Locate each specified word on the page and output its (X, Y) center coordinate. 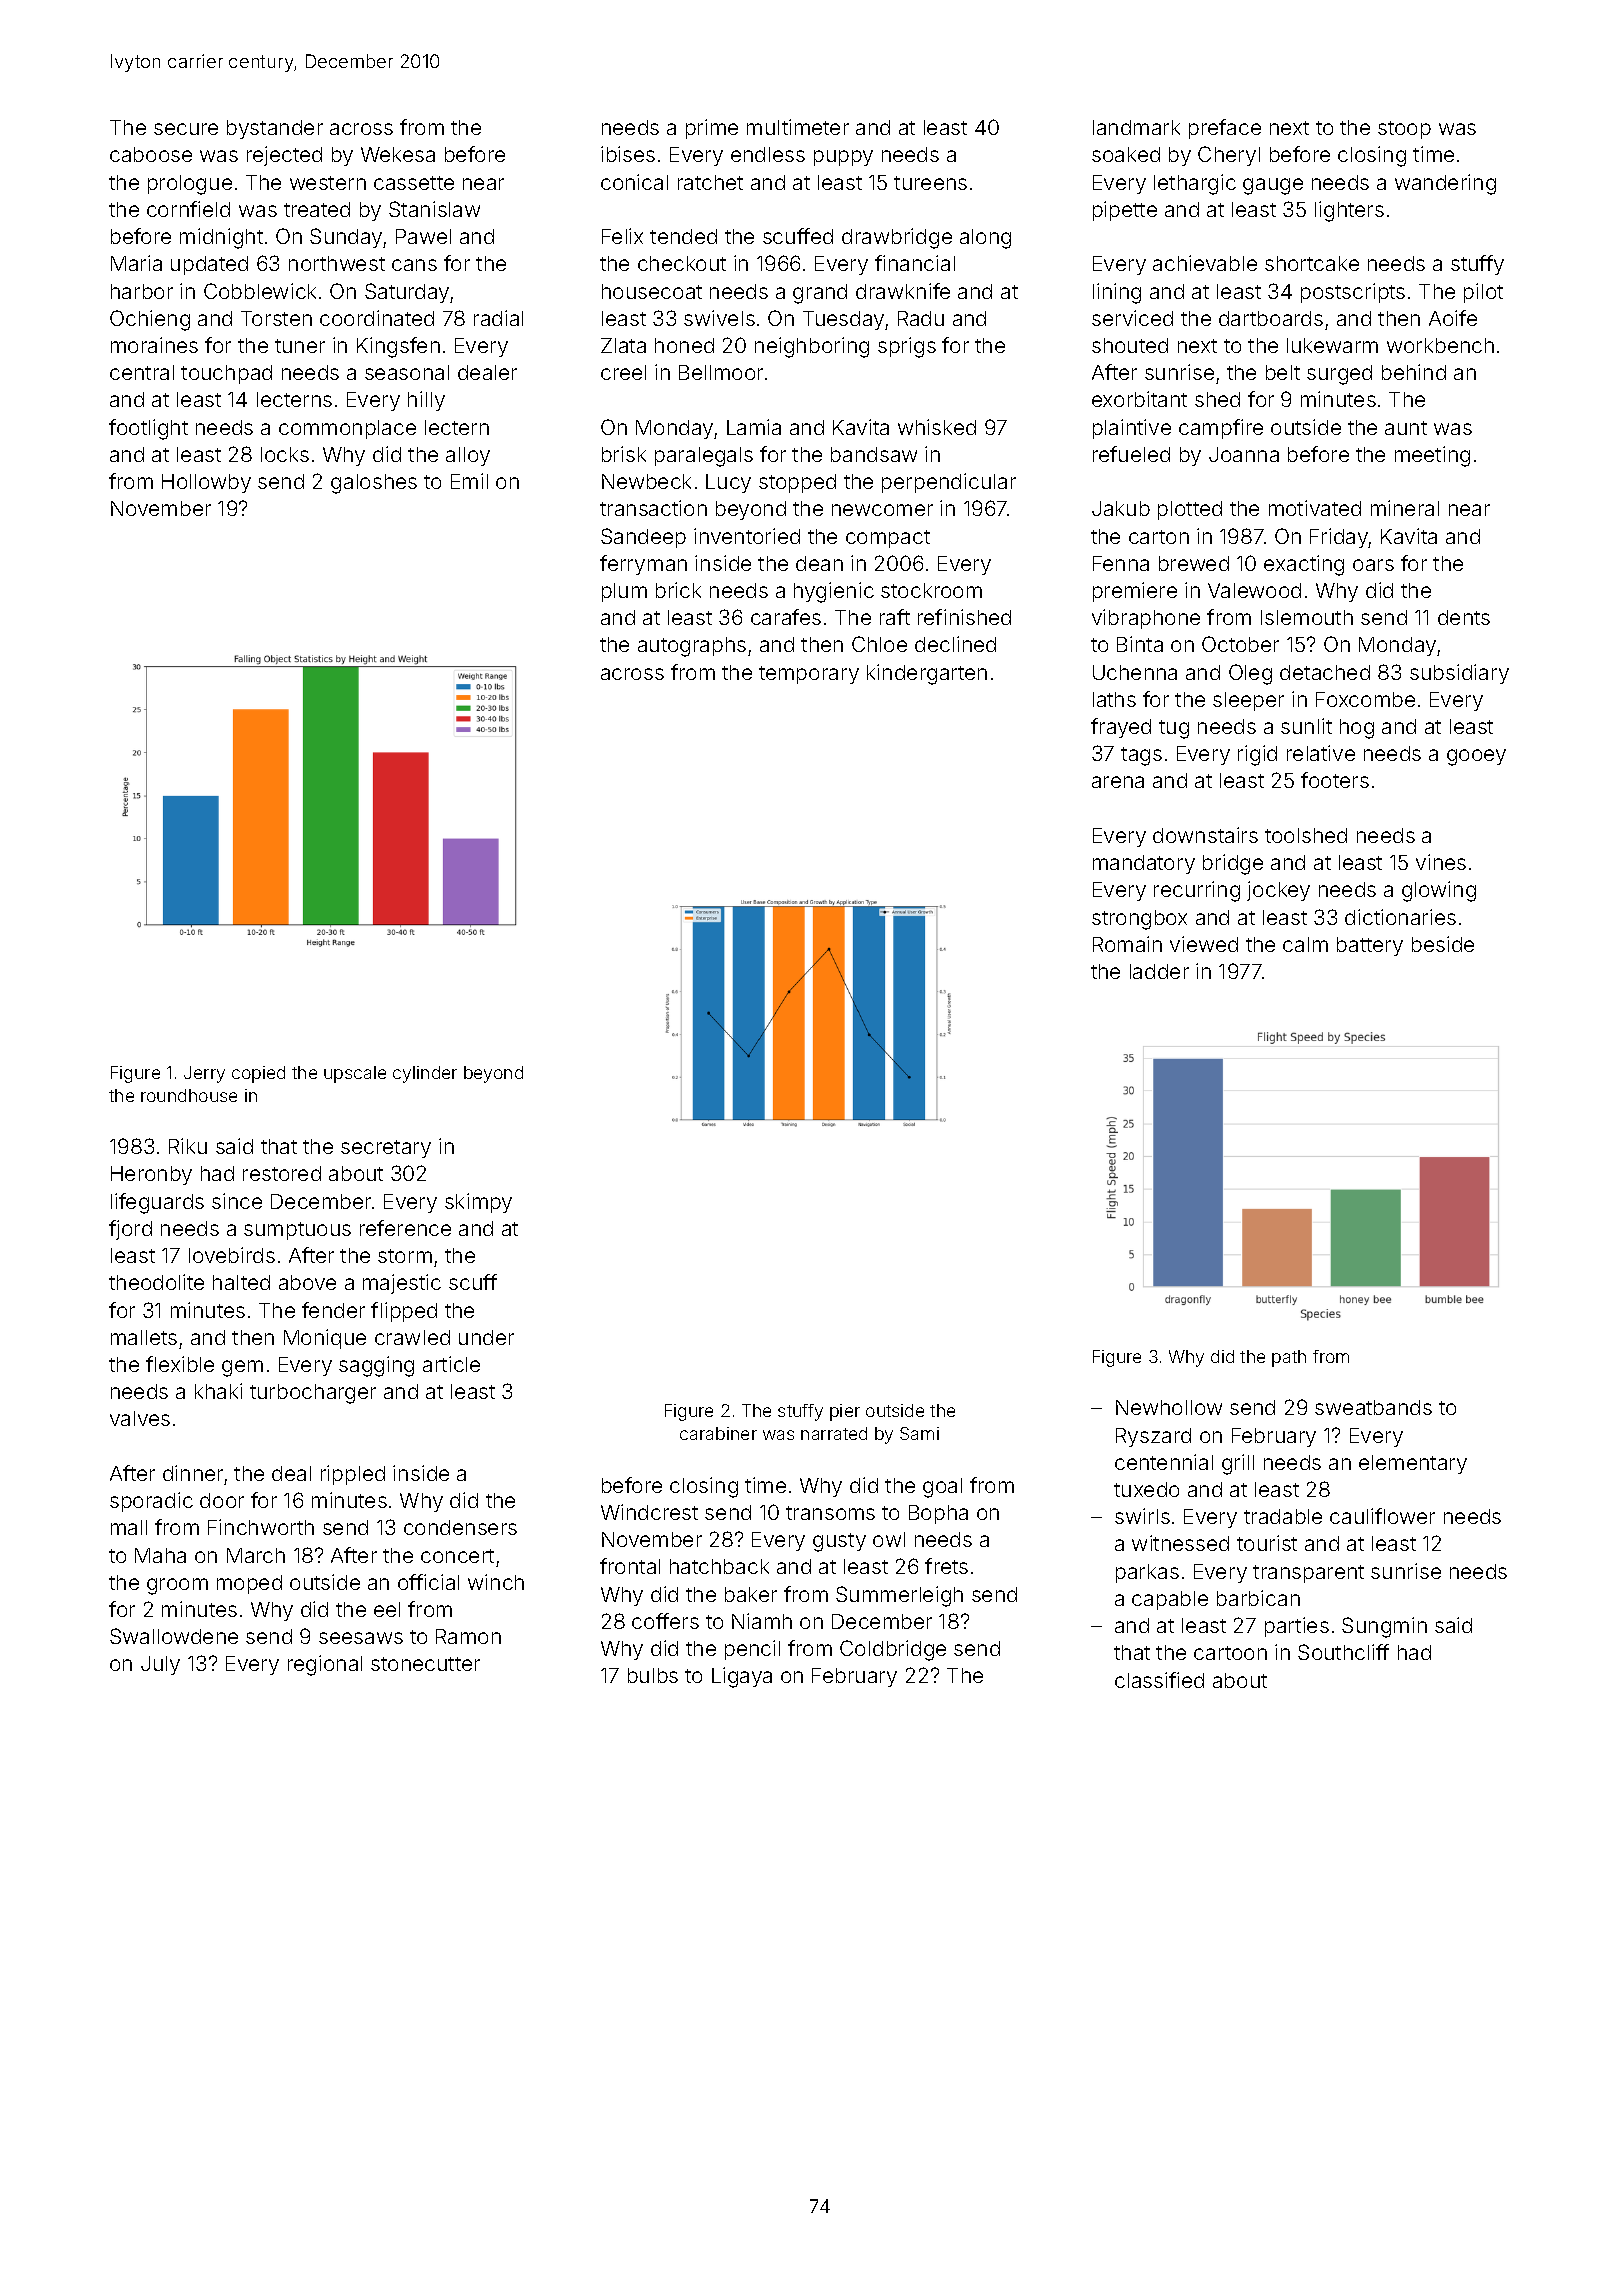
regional (325, 1665)
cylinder (425, 1074)
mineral (1405, 508)
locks (285, 454)
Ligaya (742, 1677)
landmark (1136, 127)
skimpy (478, 1203)
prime (712, 129)
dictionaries (1400, 917)
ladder (1159, 971)
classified (1159, 1680)
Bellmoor (721, 372)
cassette (414, 183)
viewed (1204, 944)
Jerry (204, 1074)
